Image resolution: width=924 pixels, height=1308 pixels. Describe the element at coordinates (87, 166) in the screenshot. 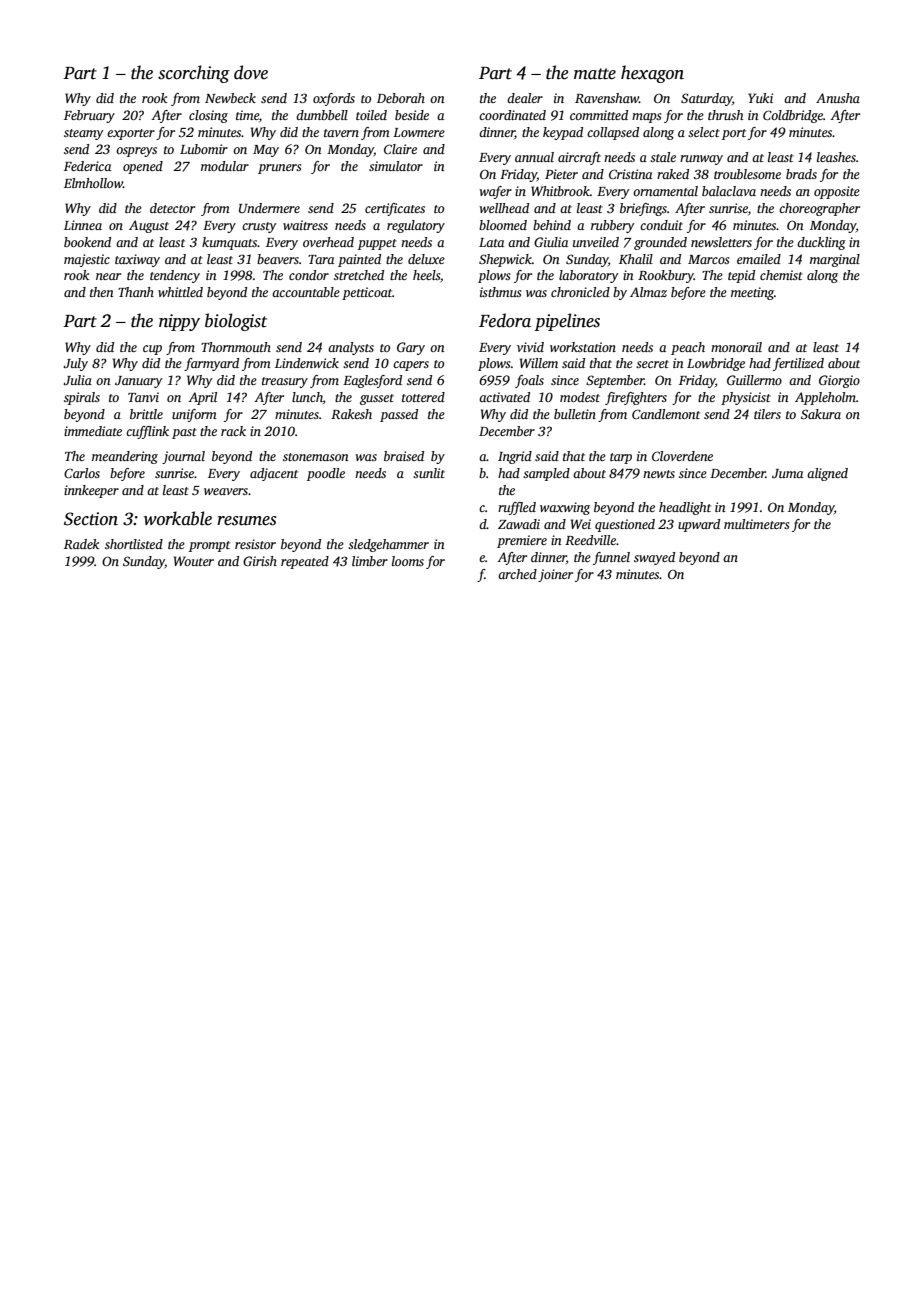

I see `Federica` at that location.
